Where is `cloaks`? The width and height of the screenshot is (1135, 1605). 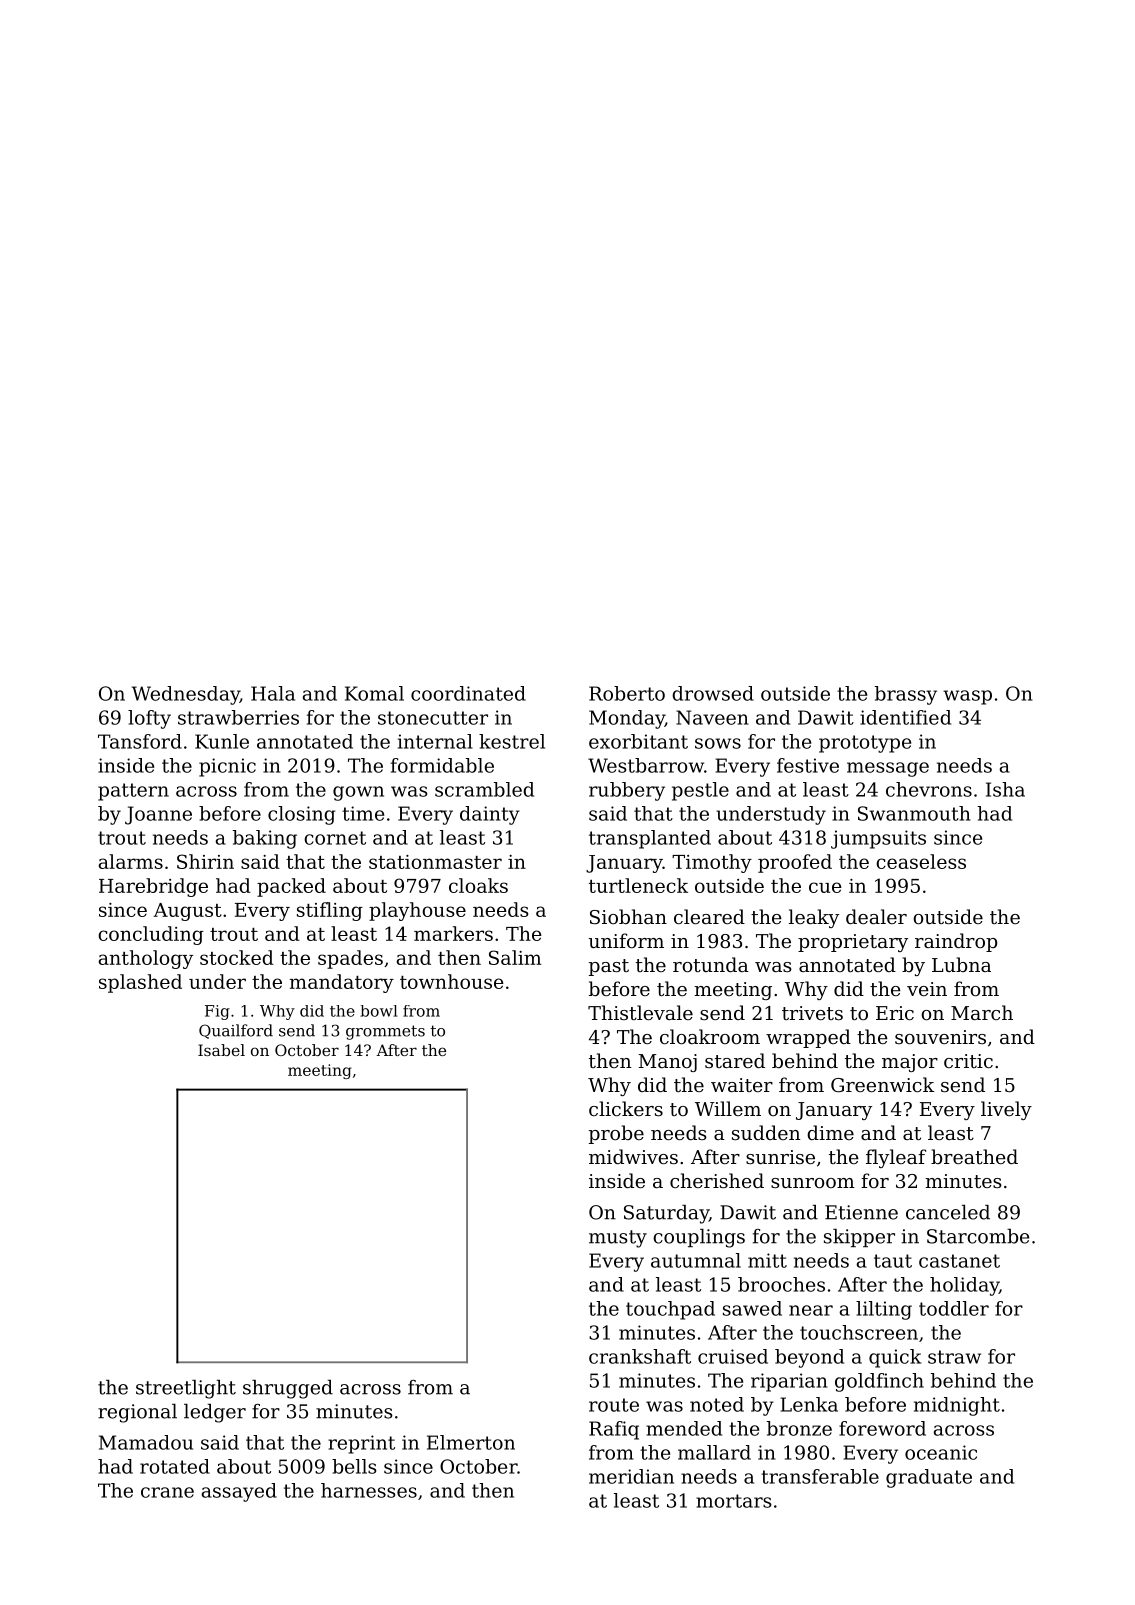 cloaks is located at coordinates (478, 885).
